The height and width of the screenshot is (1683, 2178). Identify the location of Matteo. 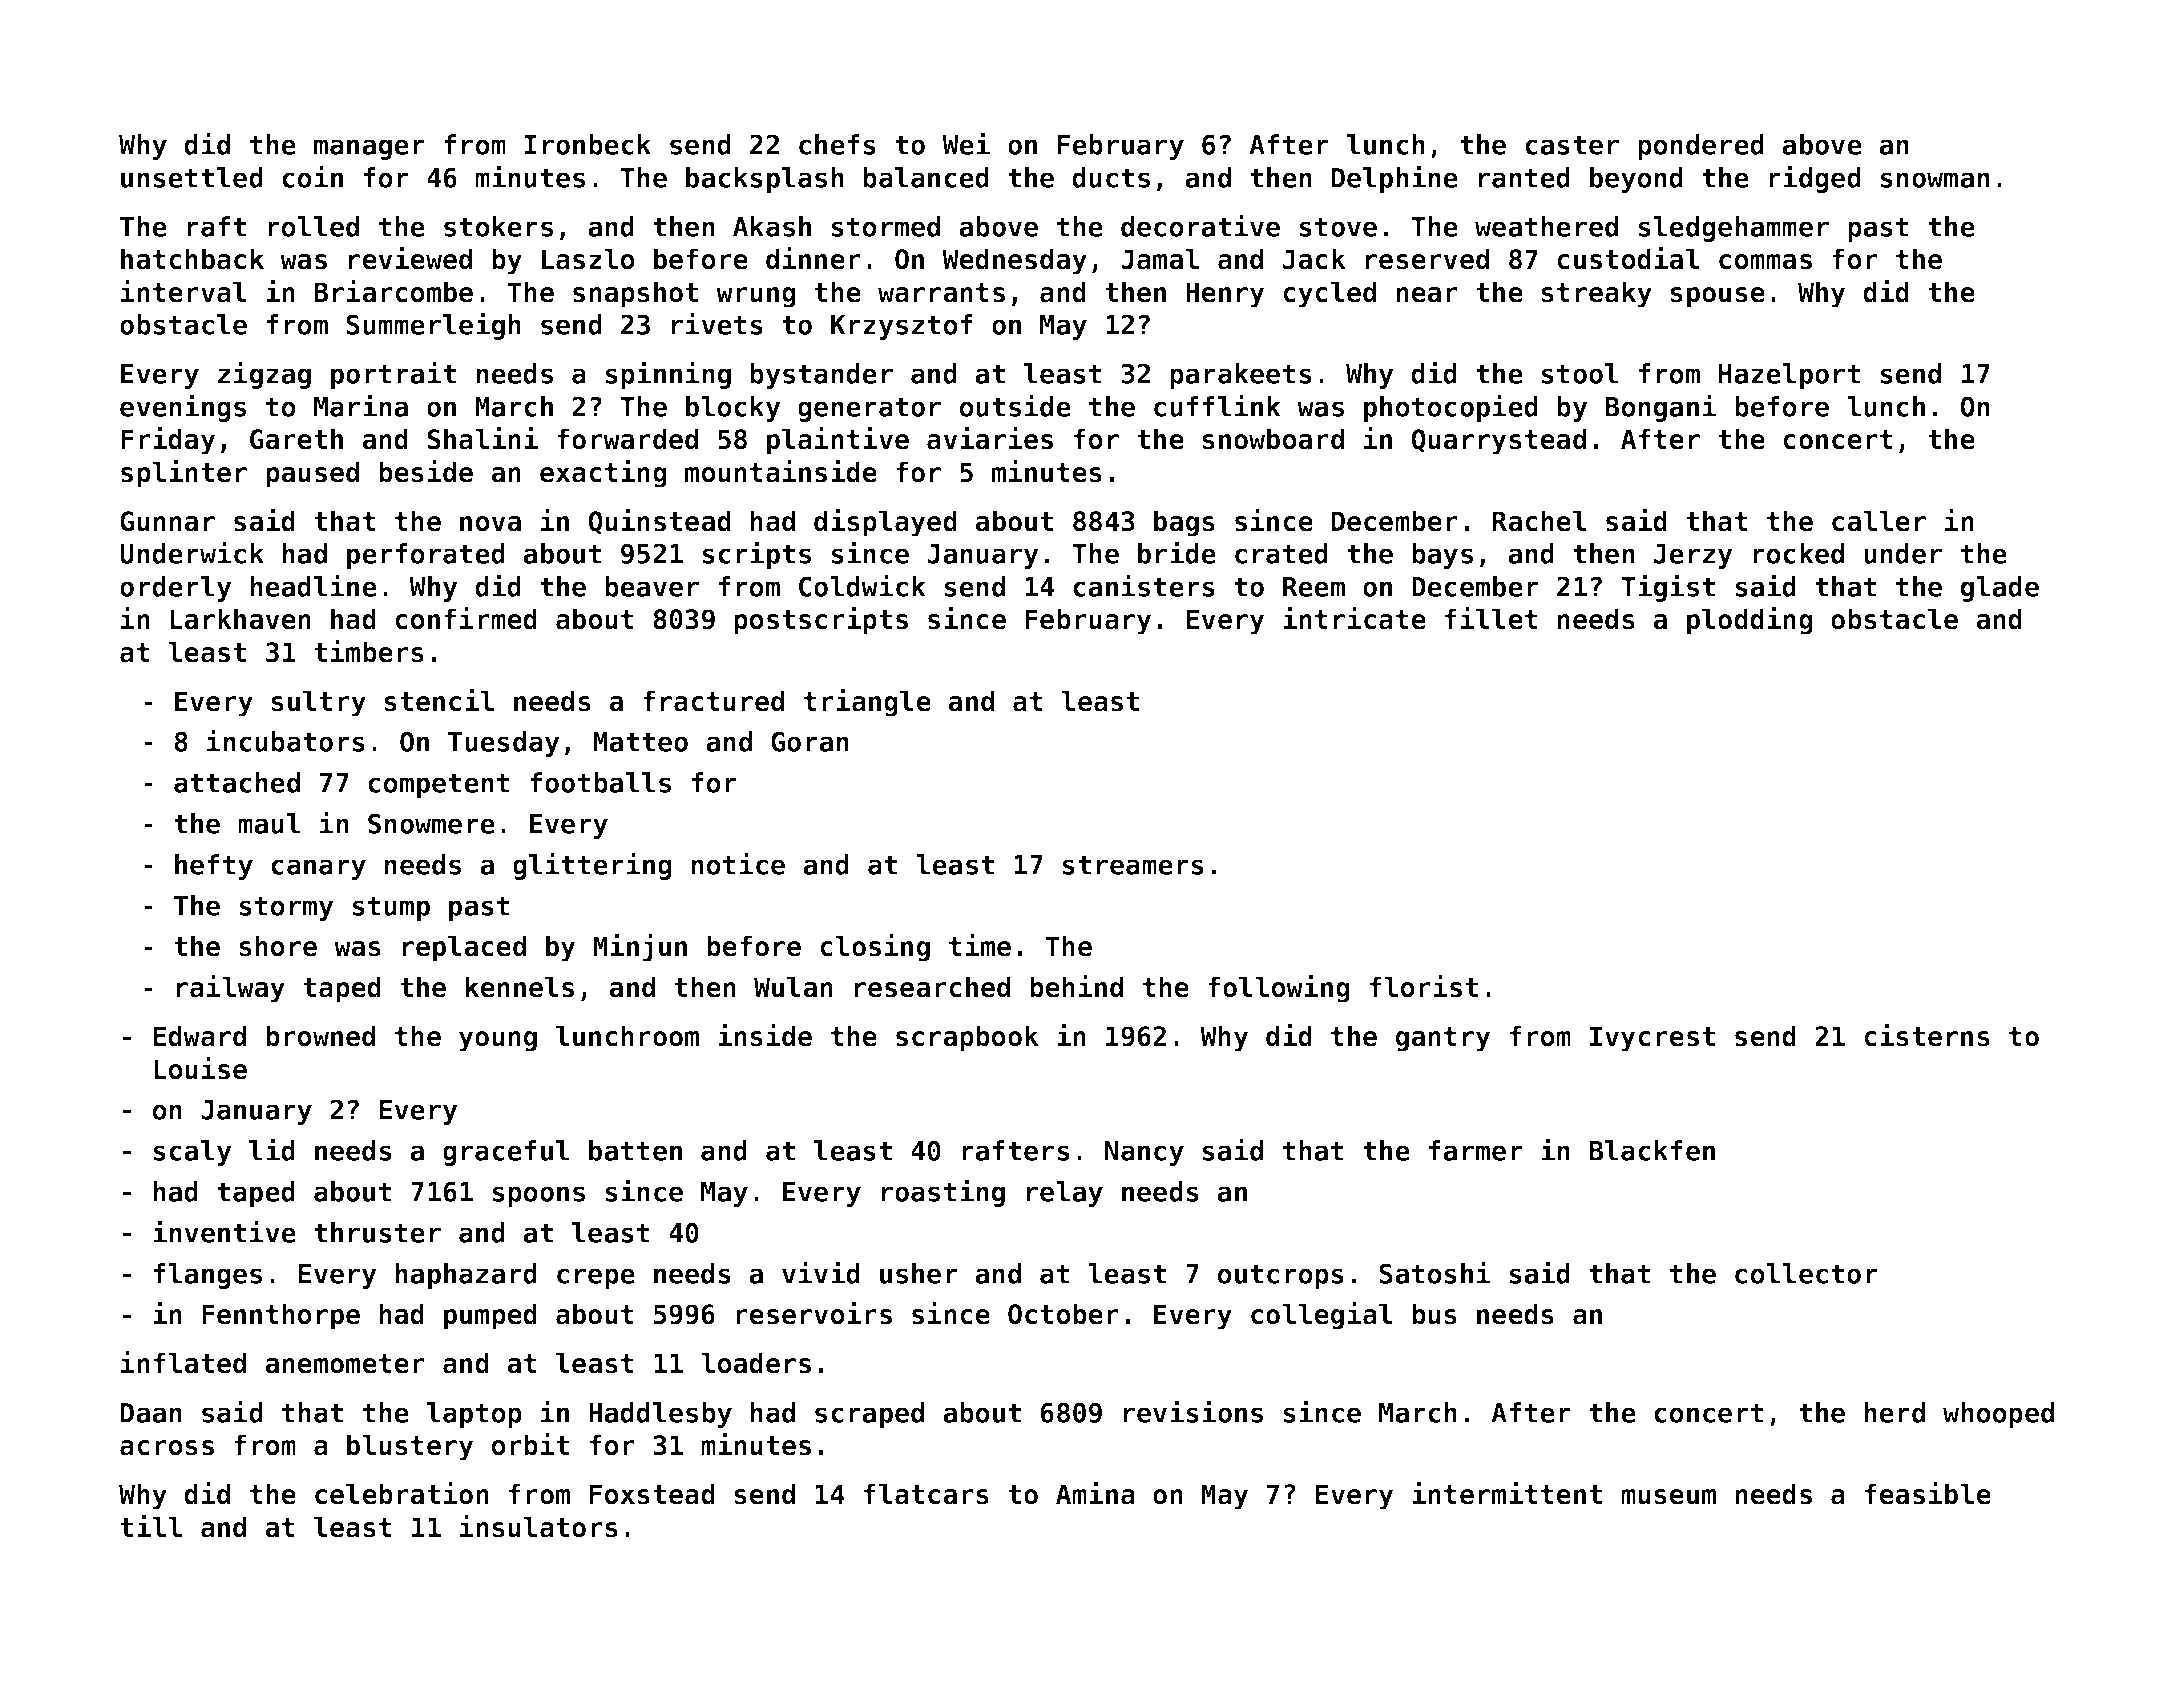
(640, 742).
